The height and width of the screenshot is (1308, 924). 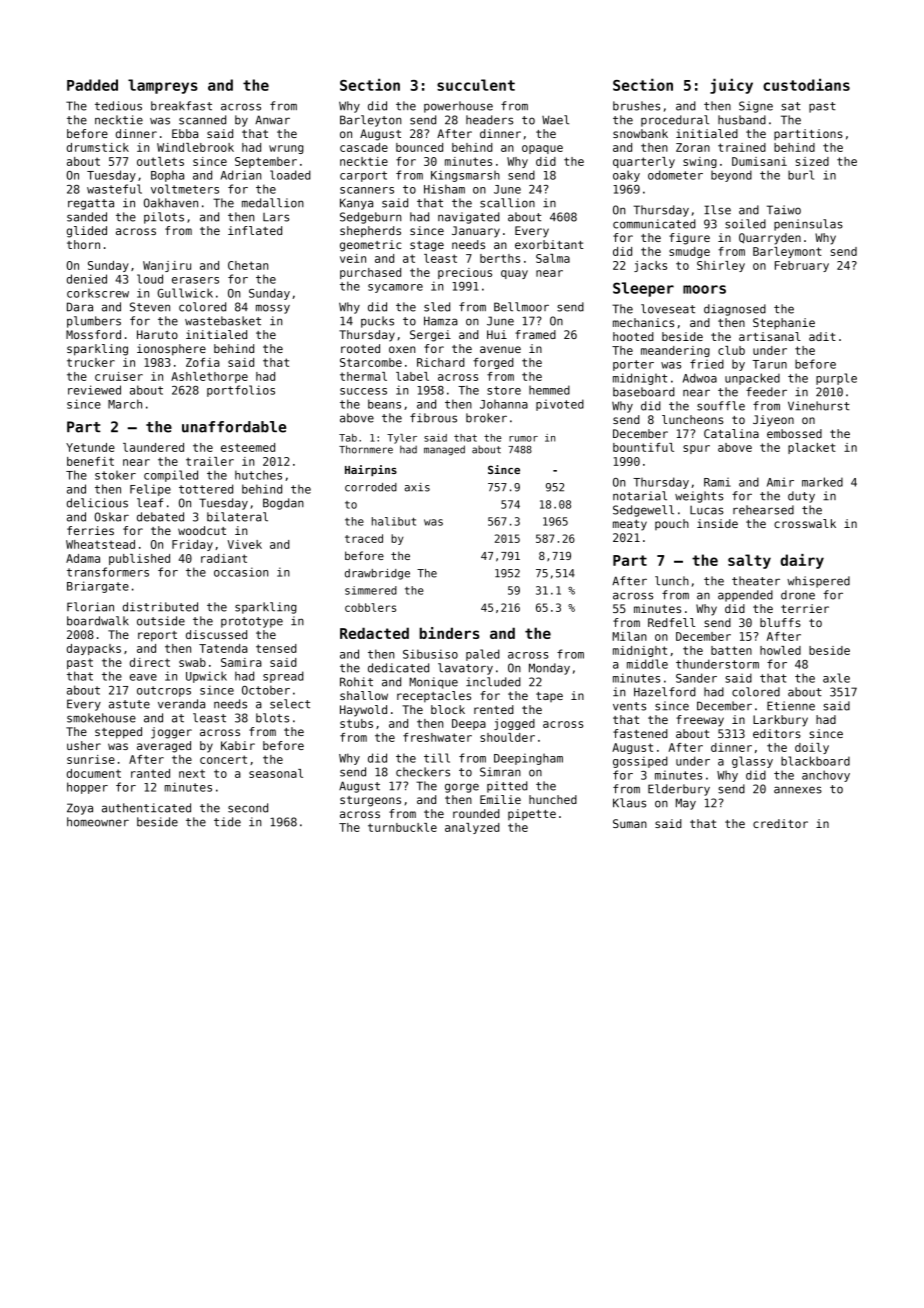 I want to click on meaty, so click(x=630, y=525).
